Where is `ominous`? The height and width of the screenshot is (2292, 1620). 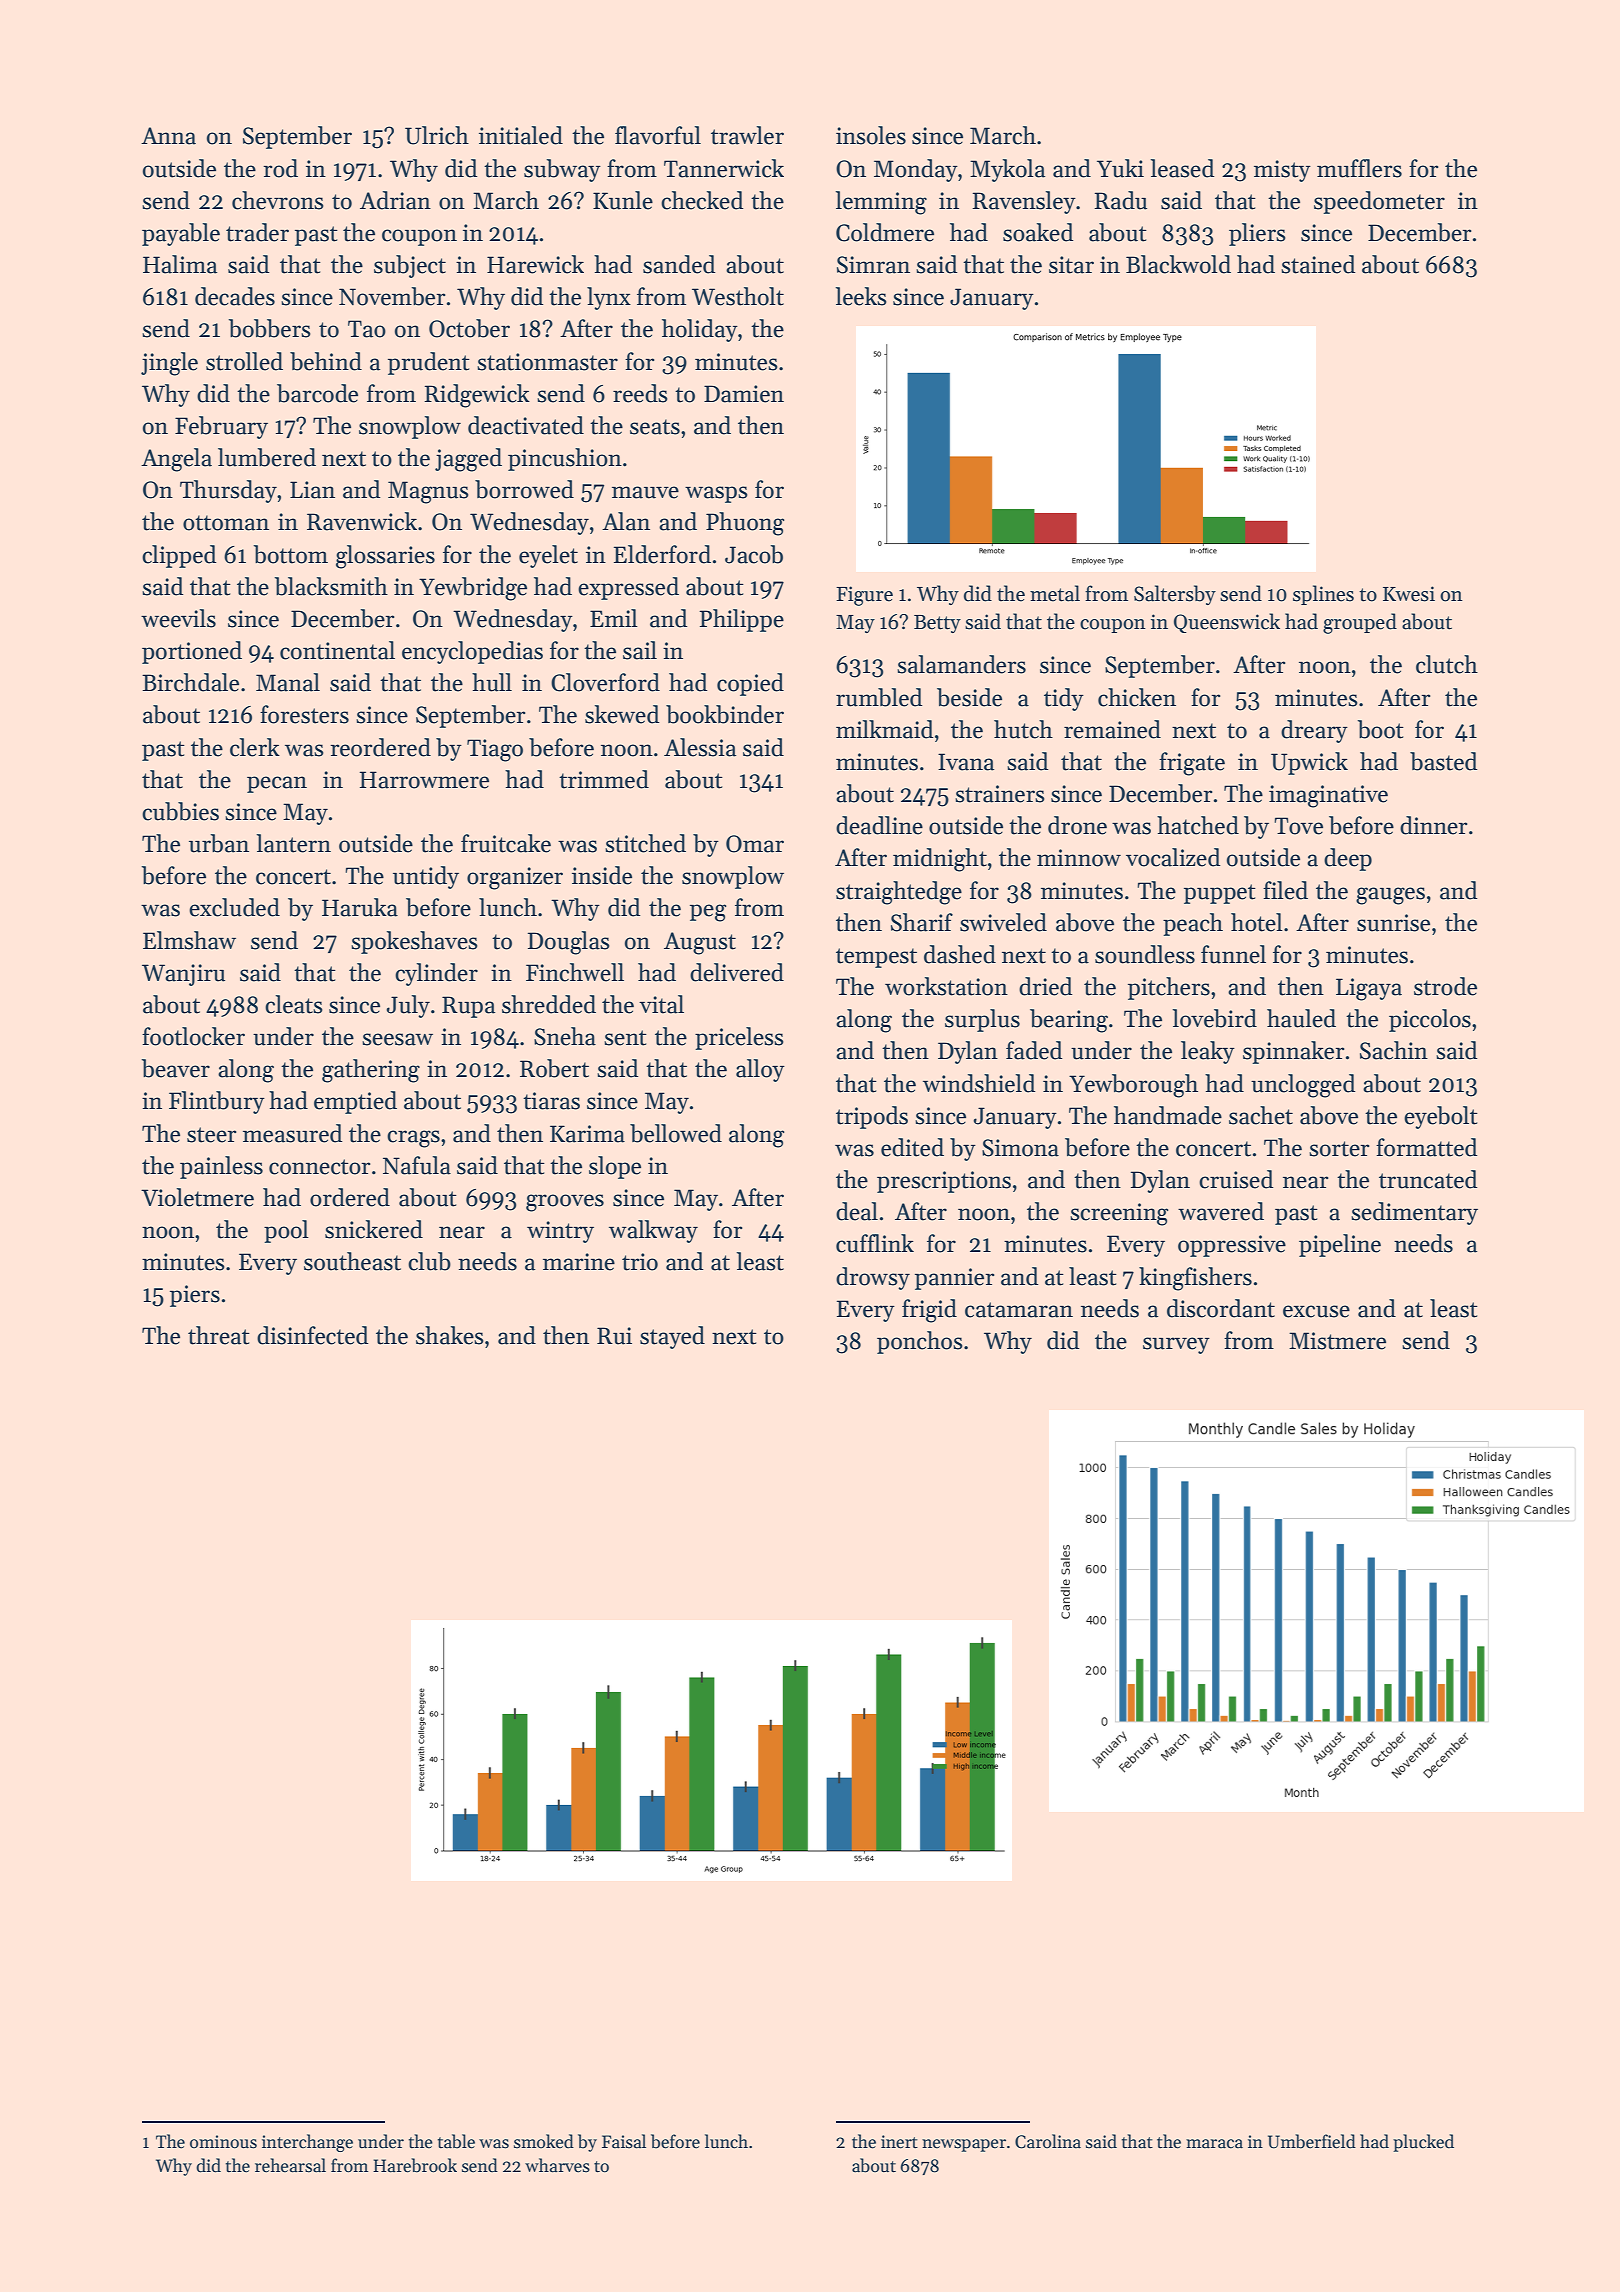
ominous is located at coordinates (223, 2142).
